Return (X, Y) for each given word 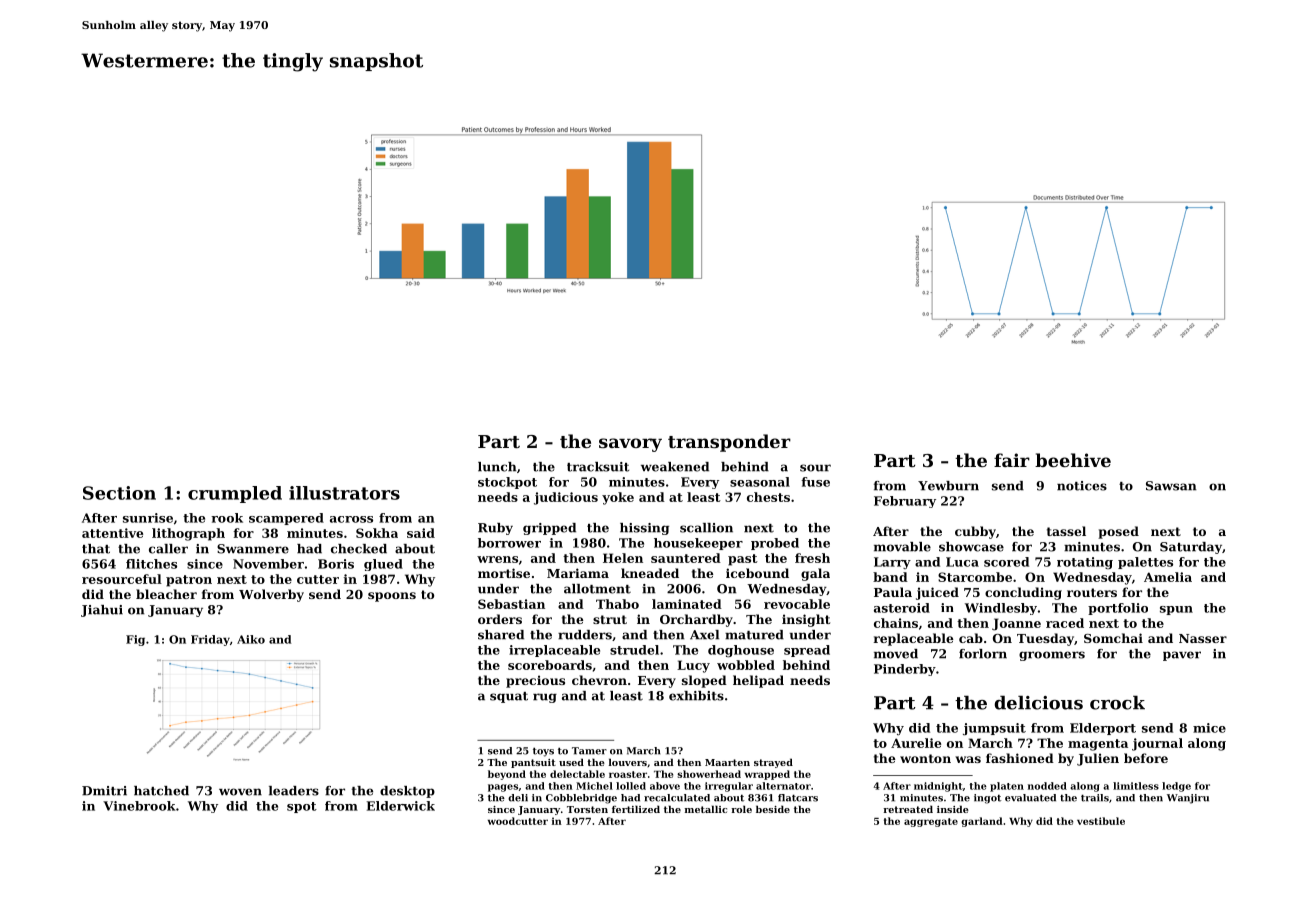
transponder (729, 443)
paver (1182, 656)
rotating (1085, 563)
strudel (634, 650)
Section (119, 493)
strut (610, 619)
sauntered (686, 558)
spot (302, 807)
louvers (628, 762)
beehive (1073, 460)
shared (501, 635)
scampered (286, 519)
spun (1176, 610)
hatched (161, 791)
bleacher (166, 594)
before (1146, 758)
